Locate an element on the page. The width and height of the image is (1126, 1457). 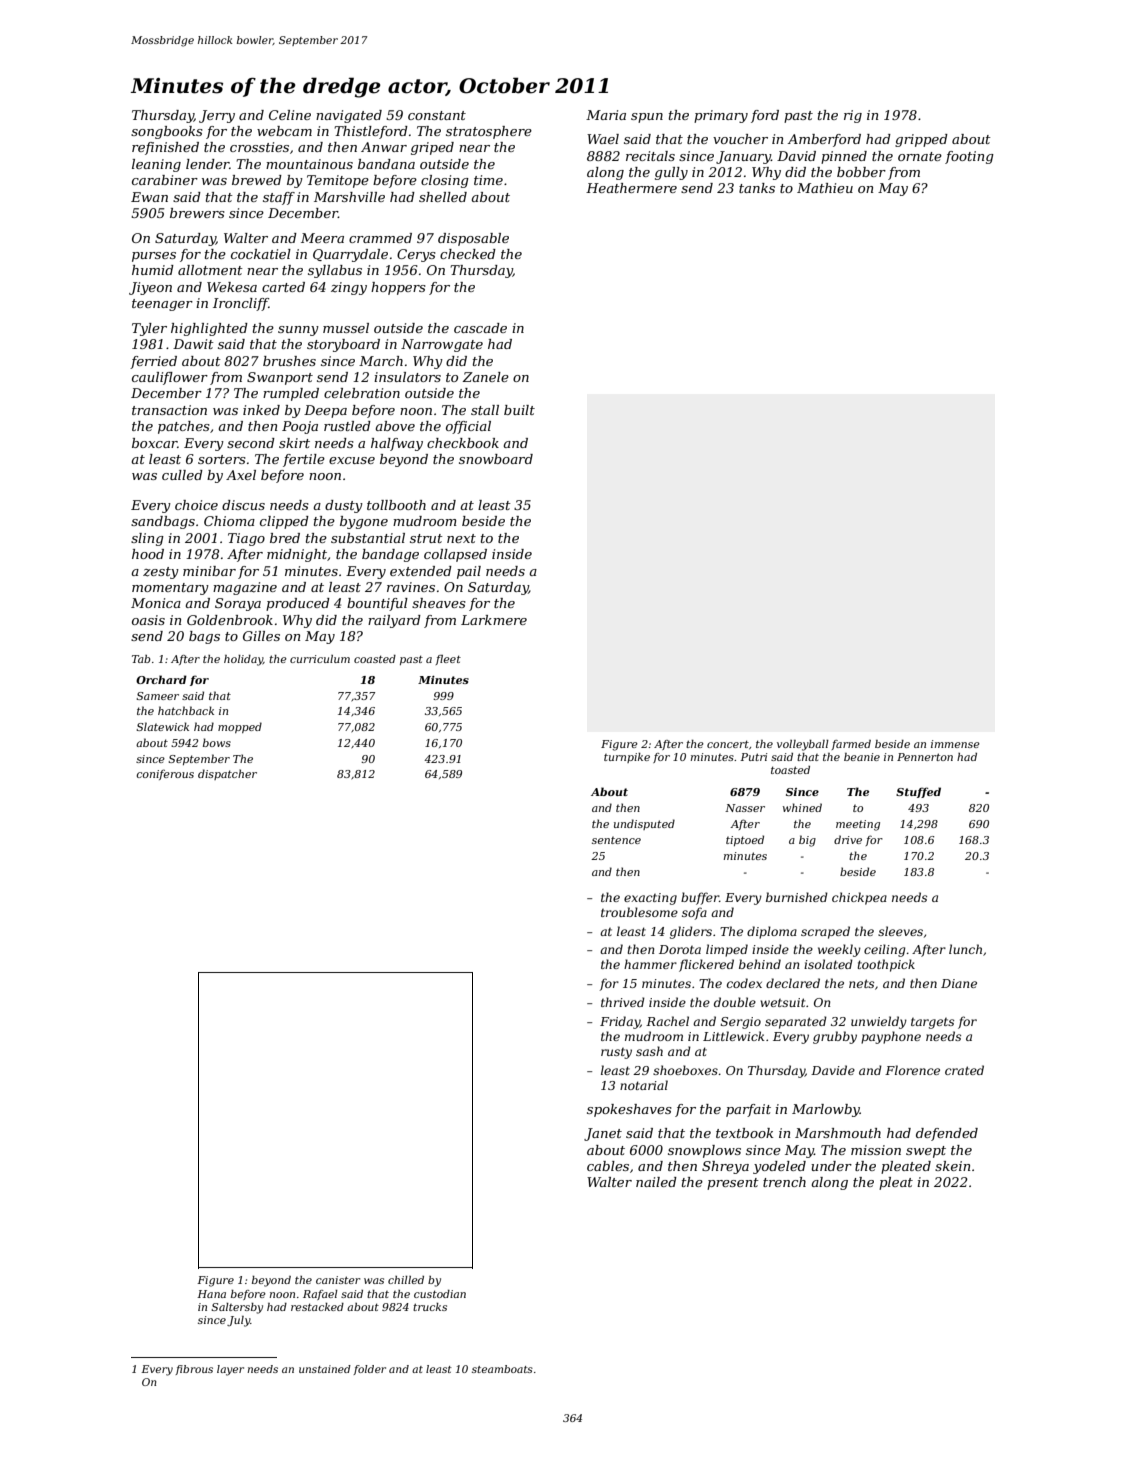
sentence is located at coordinates (616, 840).
